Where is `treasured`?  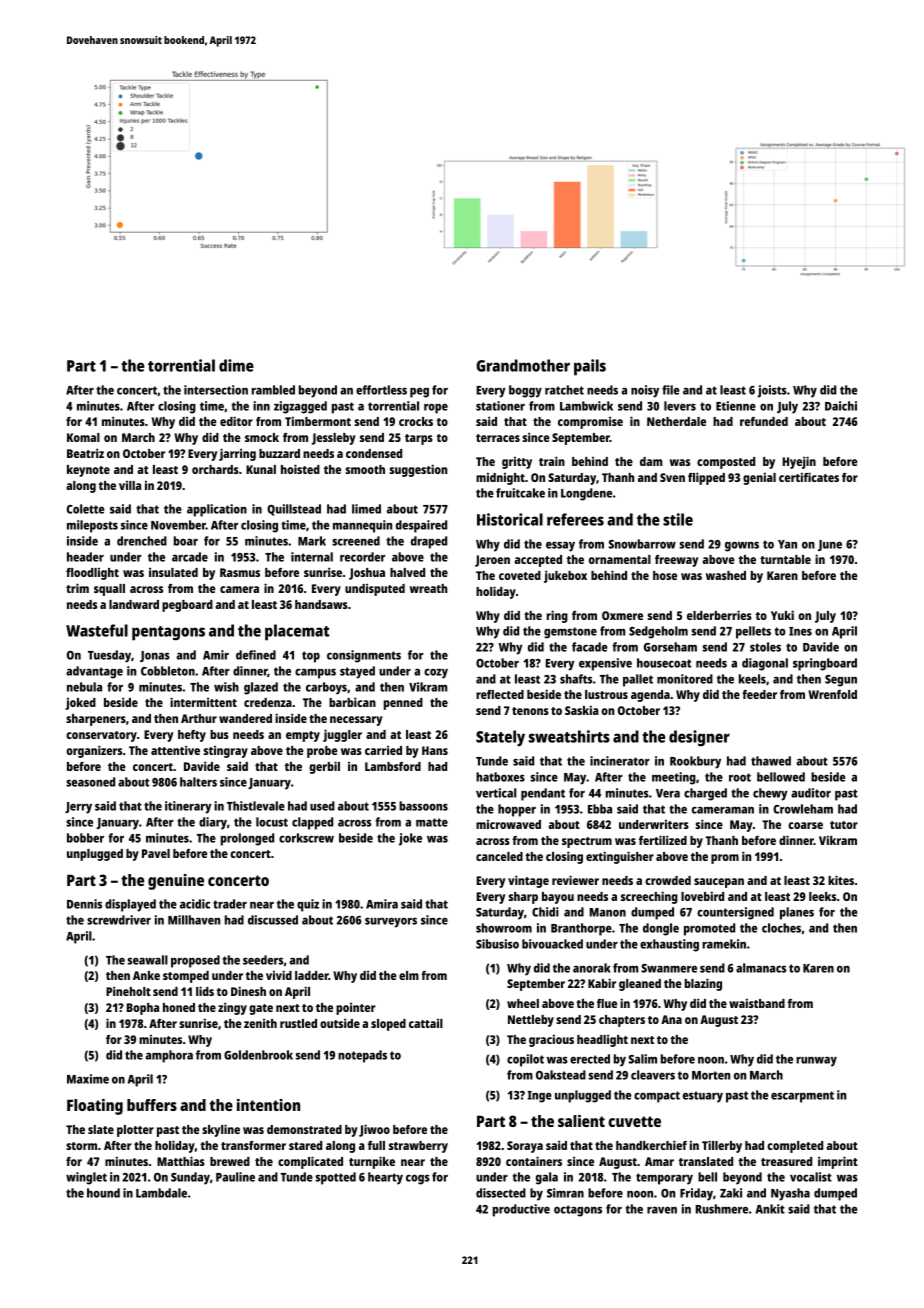
treasured is located at coordinates (786, 1161).
